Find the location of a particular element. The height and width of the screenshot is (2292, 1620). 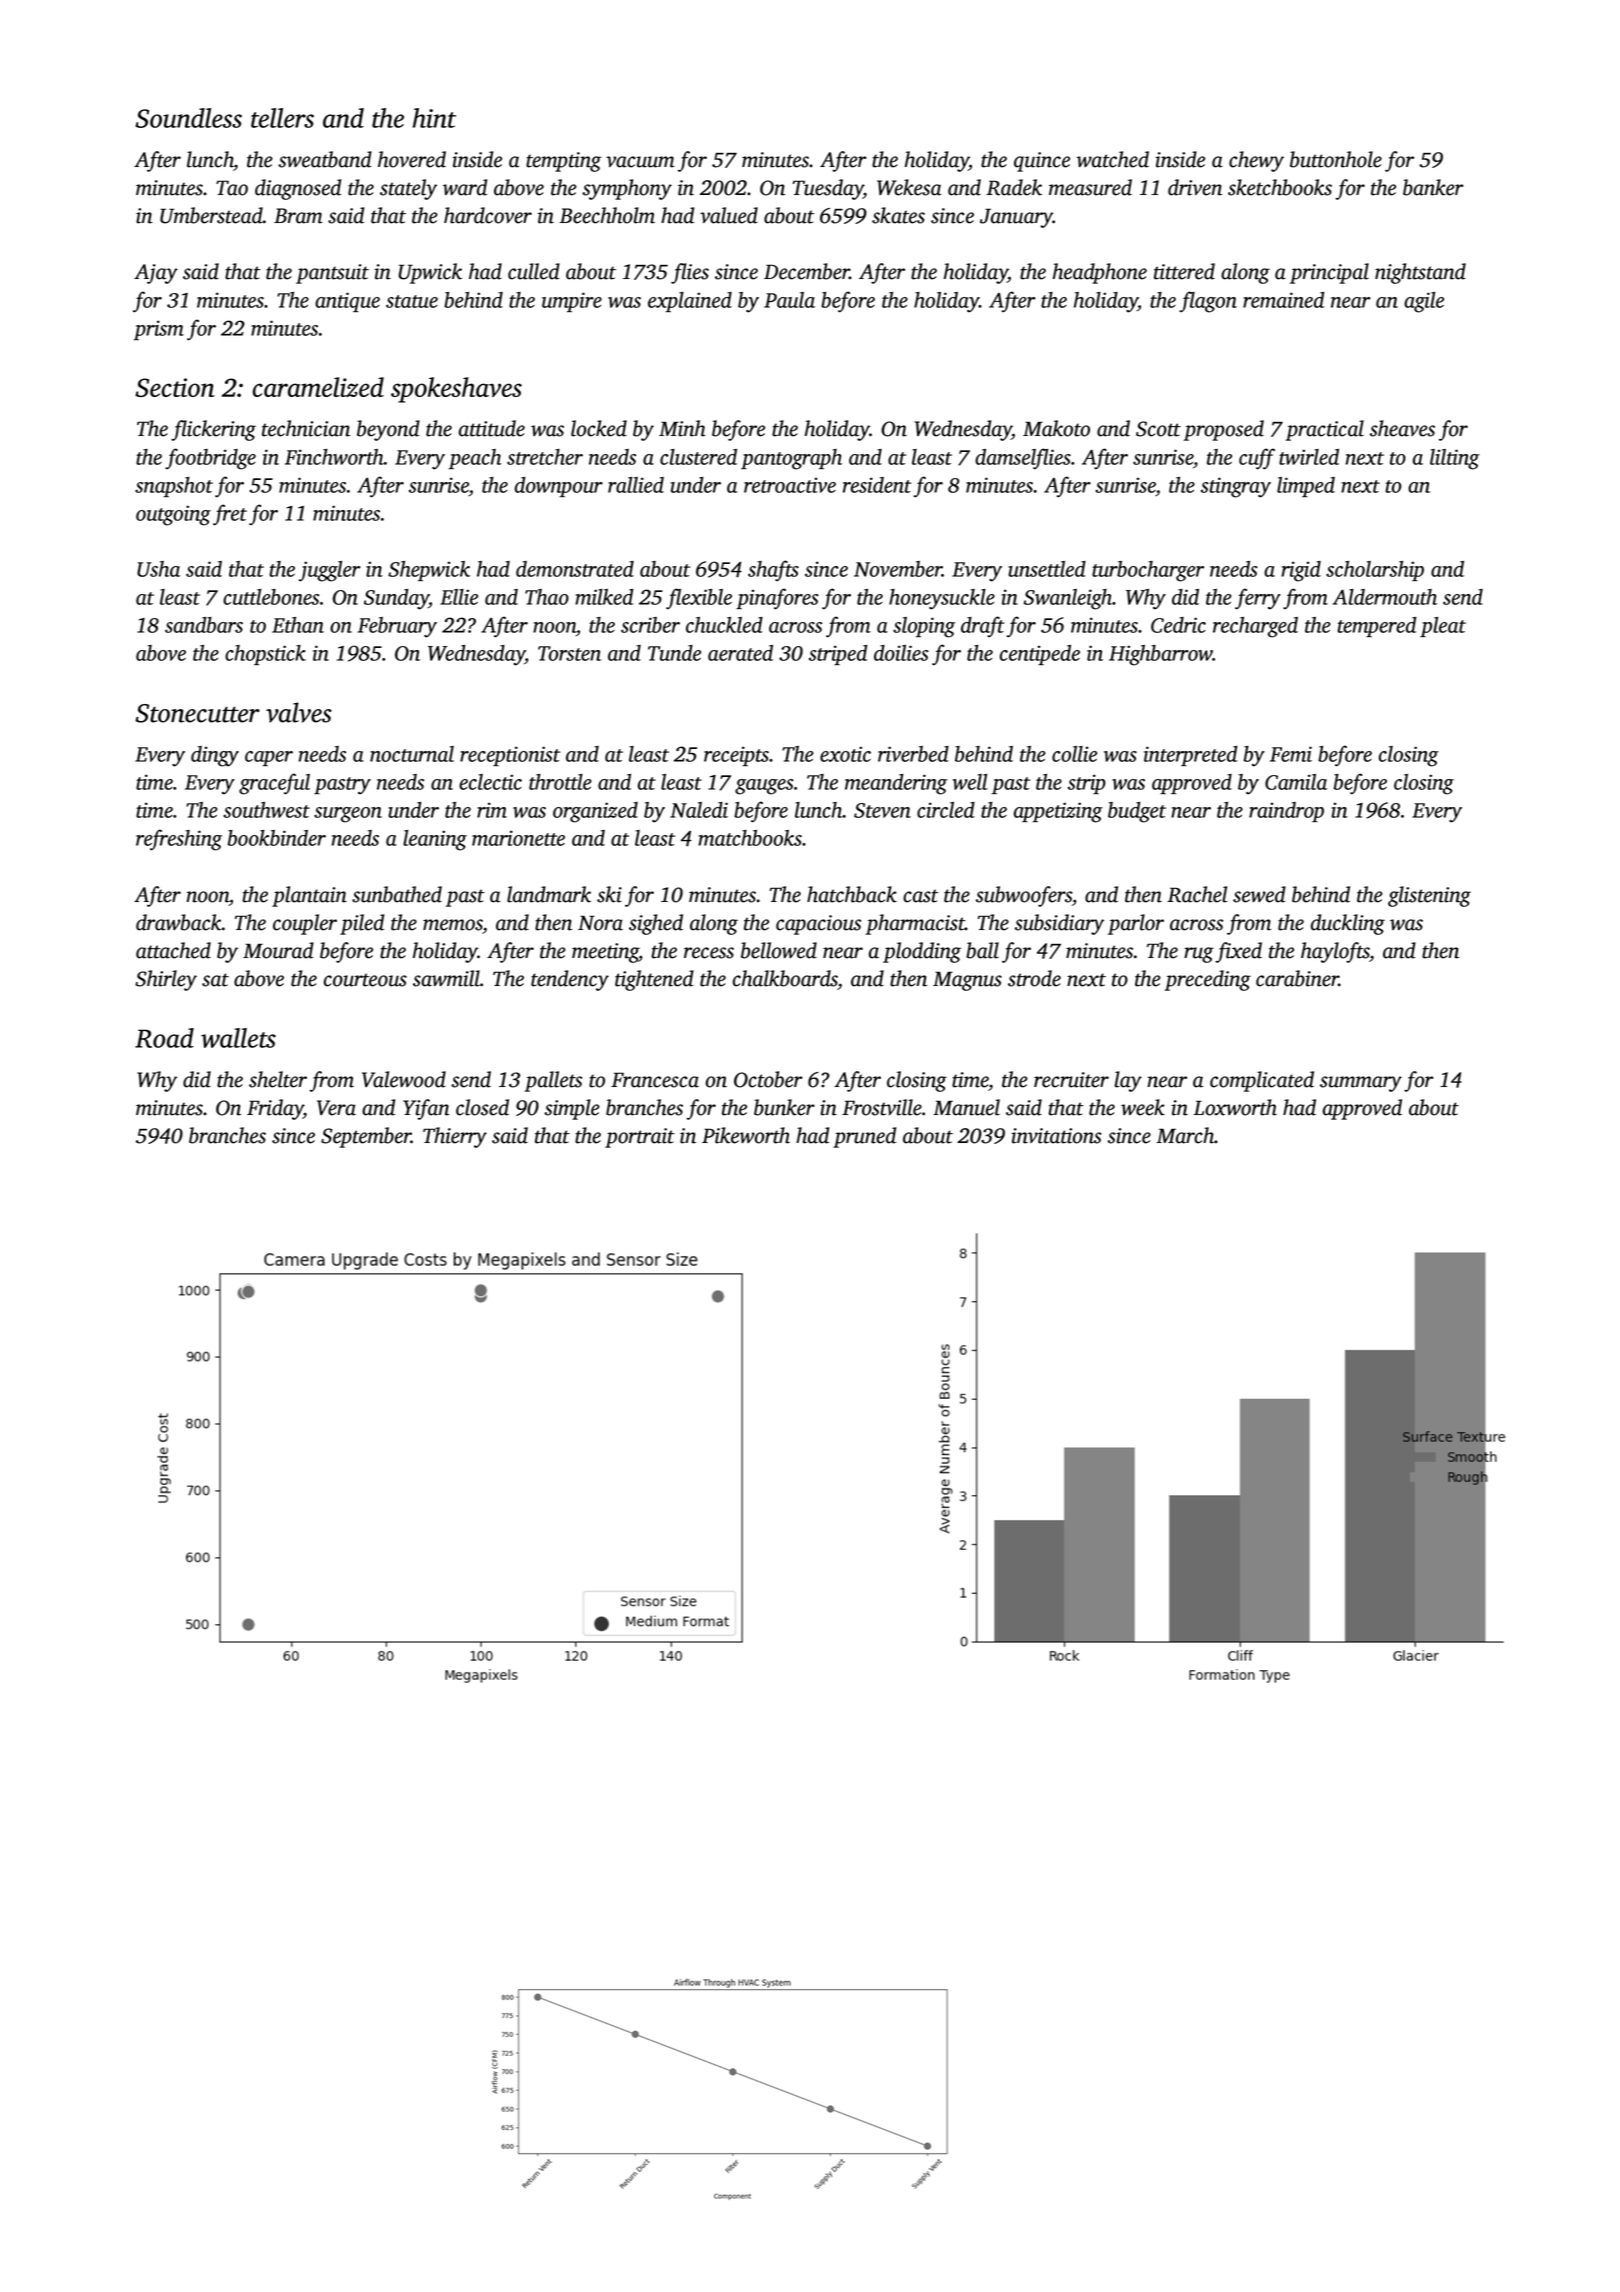

plantain is located at coordinates (309, 896).
